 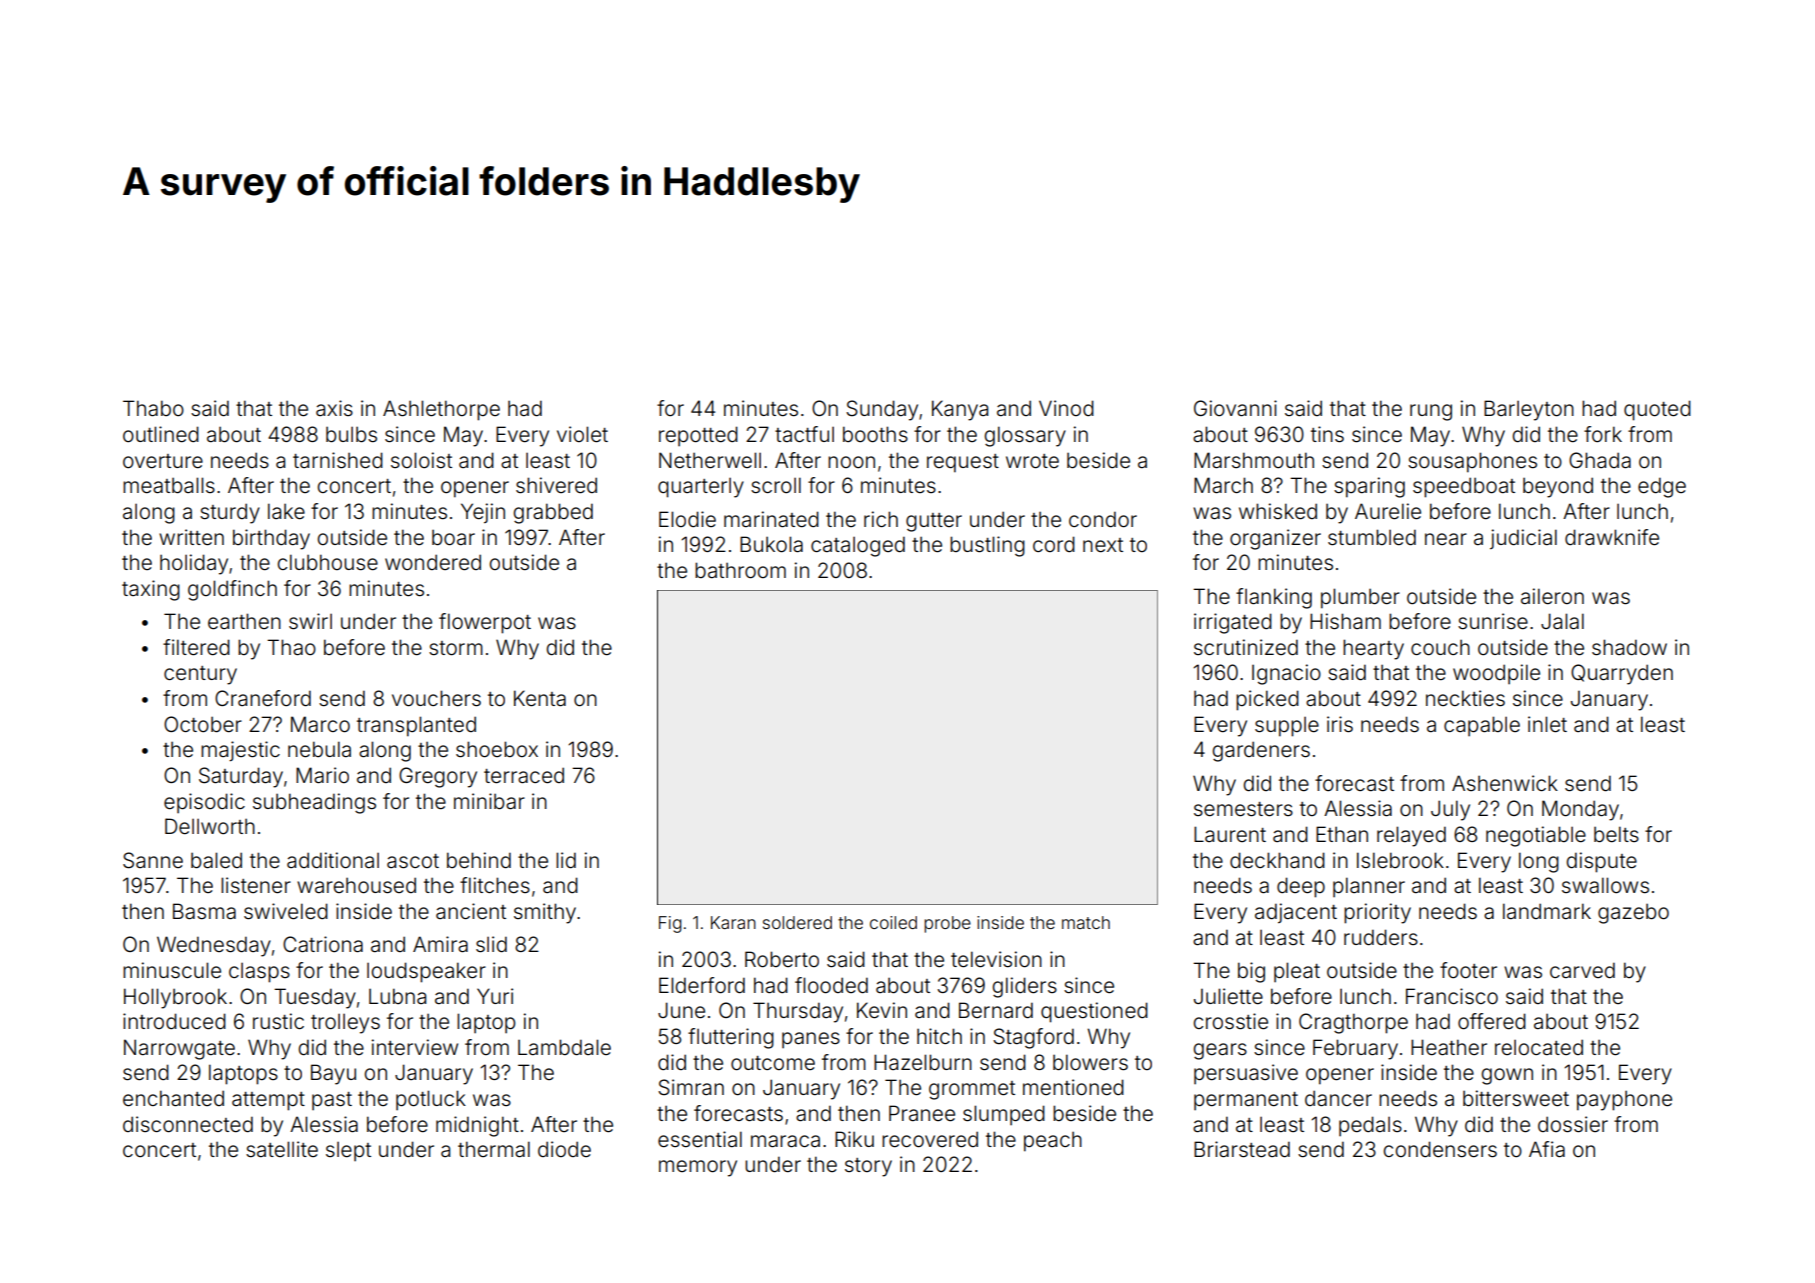 What do you see at coordinates (268, 1101) in the document?
I see `attempt` at bounding box center [268, 1101].
